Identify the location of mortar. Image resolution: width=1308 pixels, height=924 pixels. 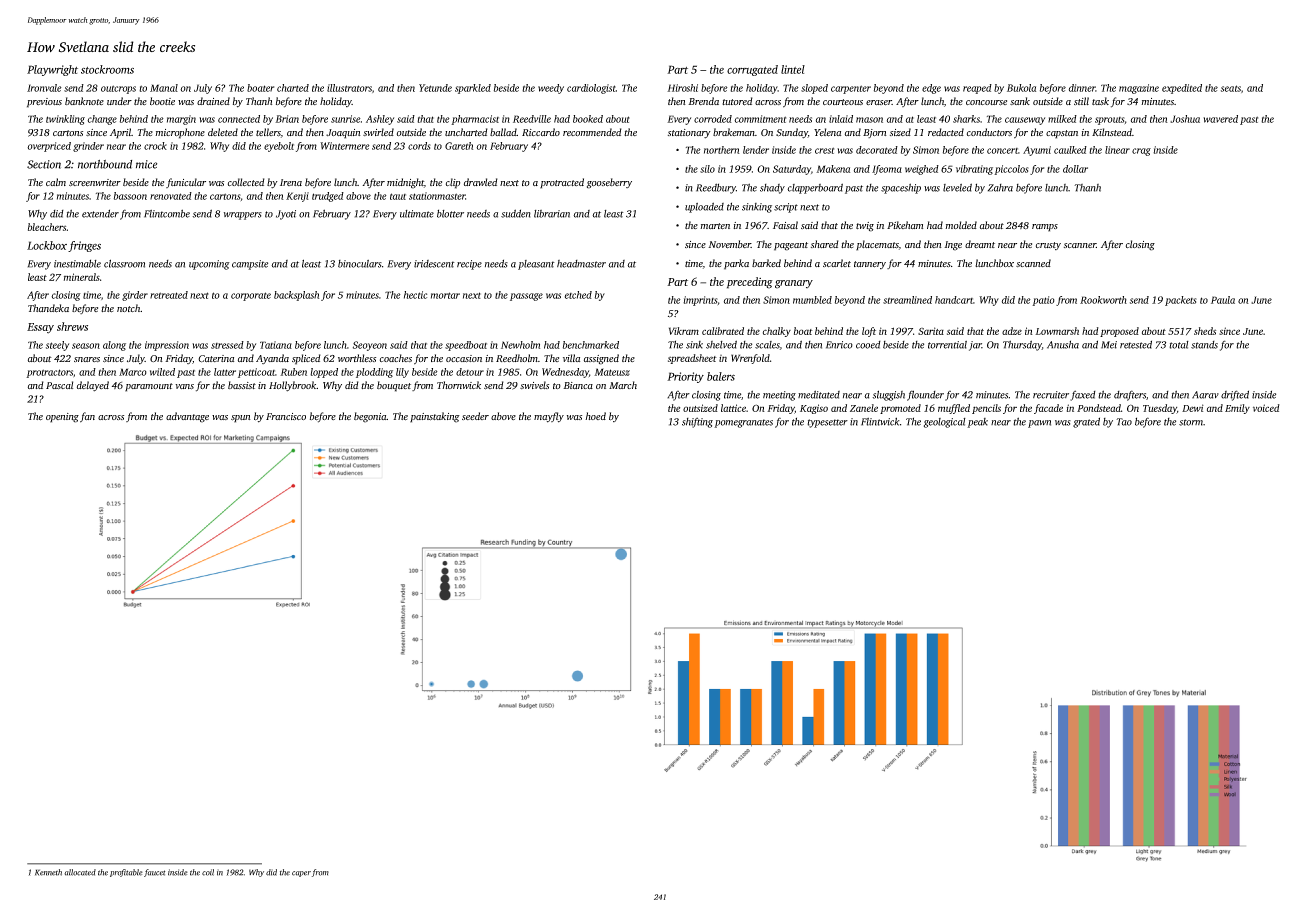
(445, 295).
